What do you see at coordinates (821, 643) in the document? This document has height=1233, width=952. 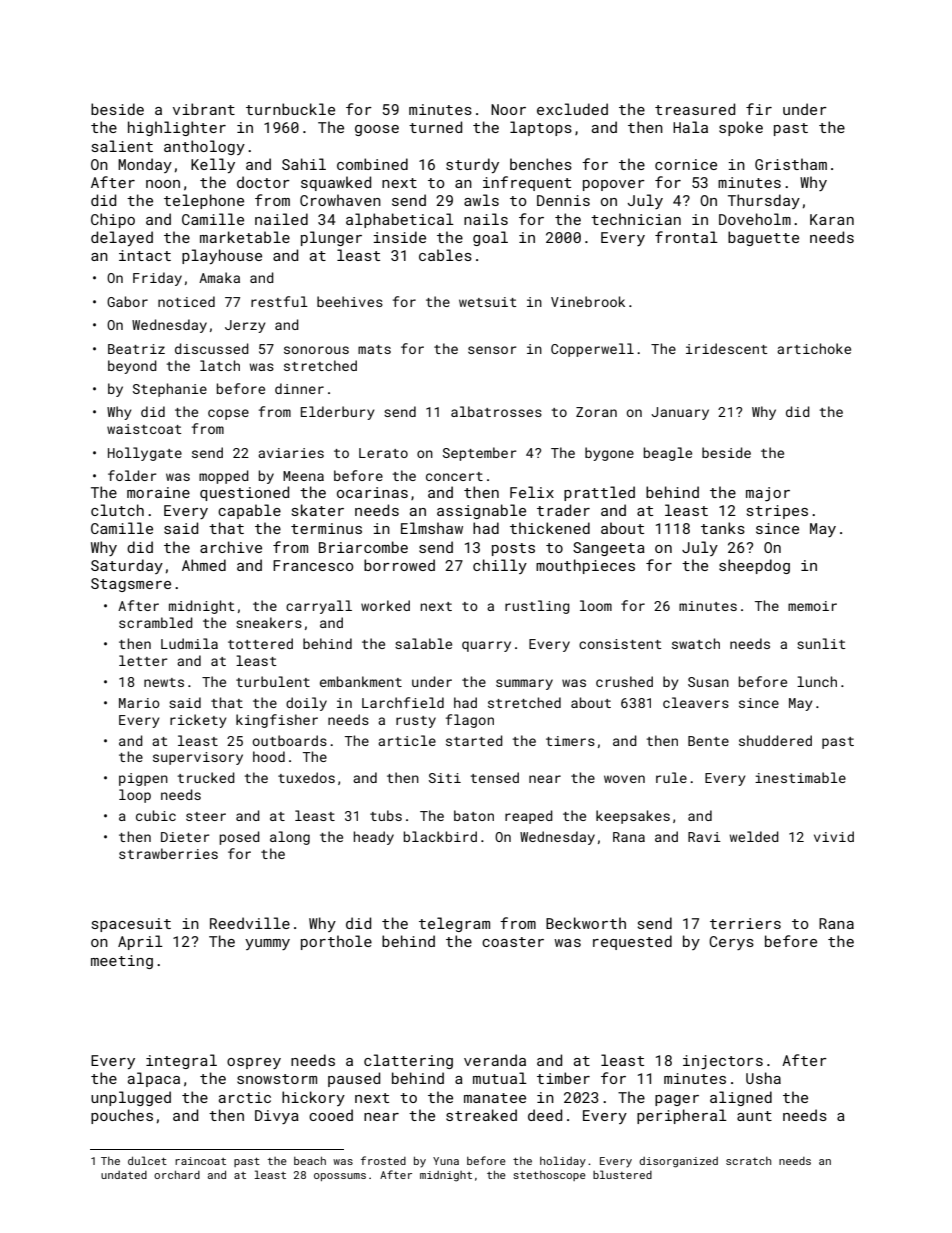 I see `sunlit` at bounding box center [821, 643].
